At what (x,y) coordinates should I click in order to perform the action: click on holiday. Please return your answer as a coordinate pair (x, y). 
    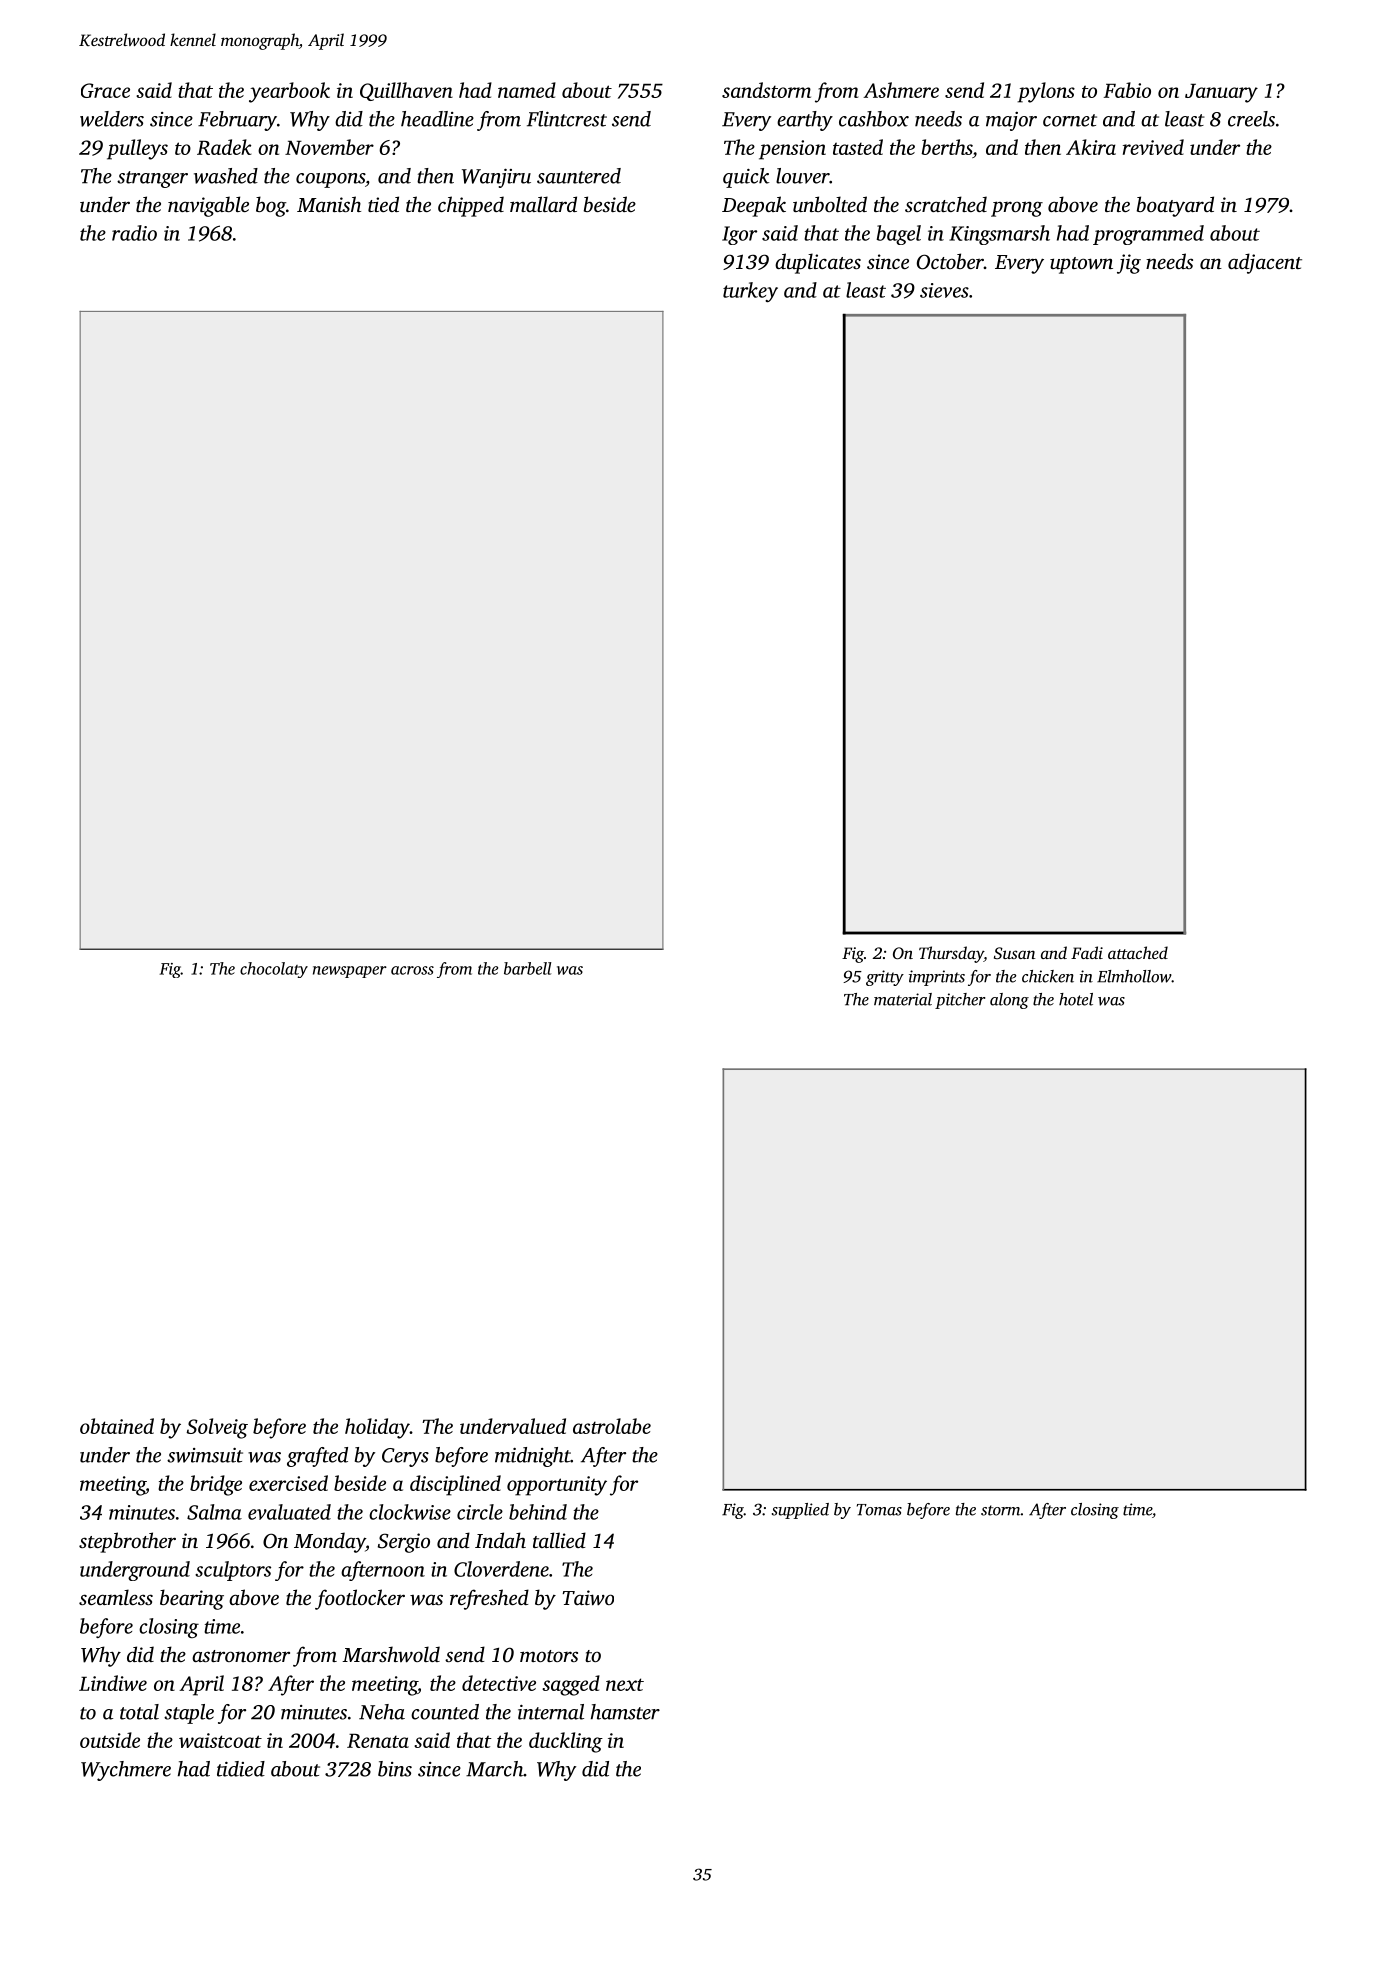
    Looking at the image, I should click on (377, 1428).
